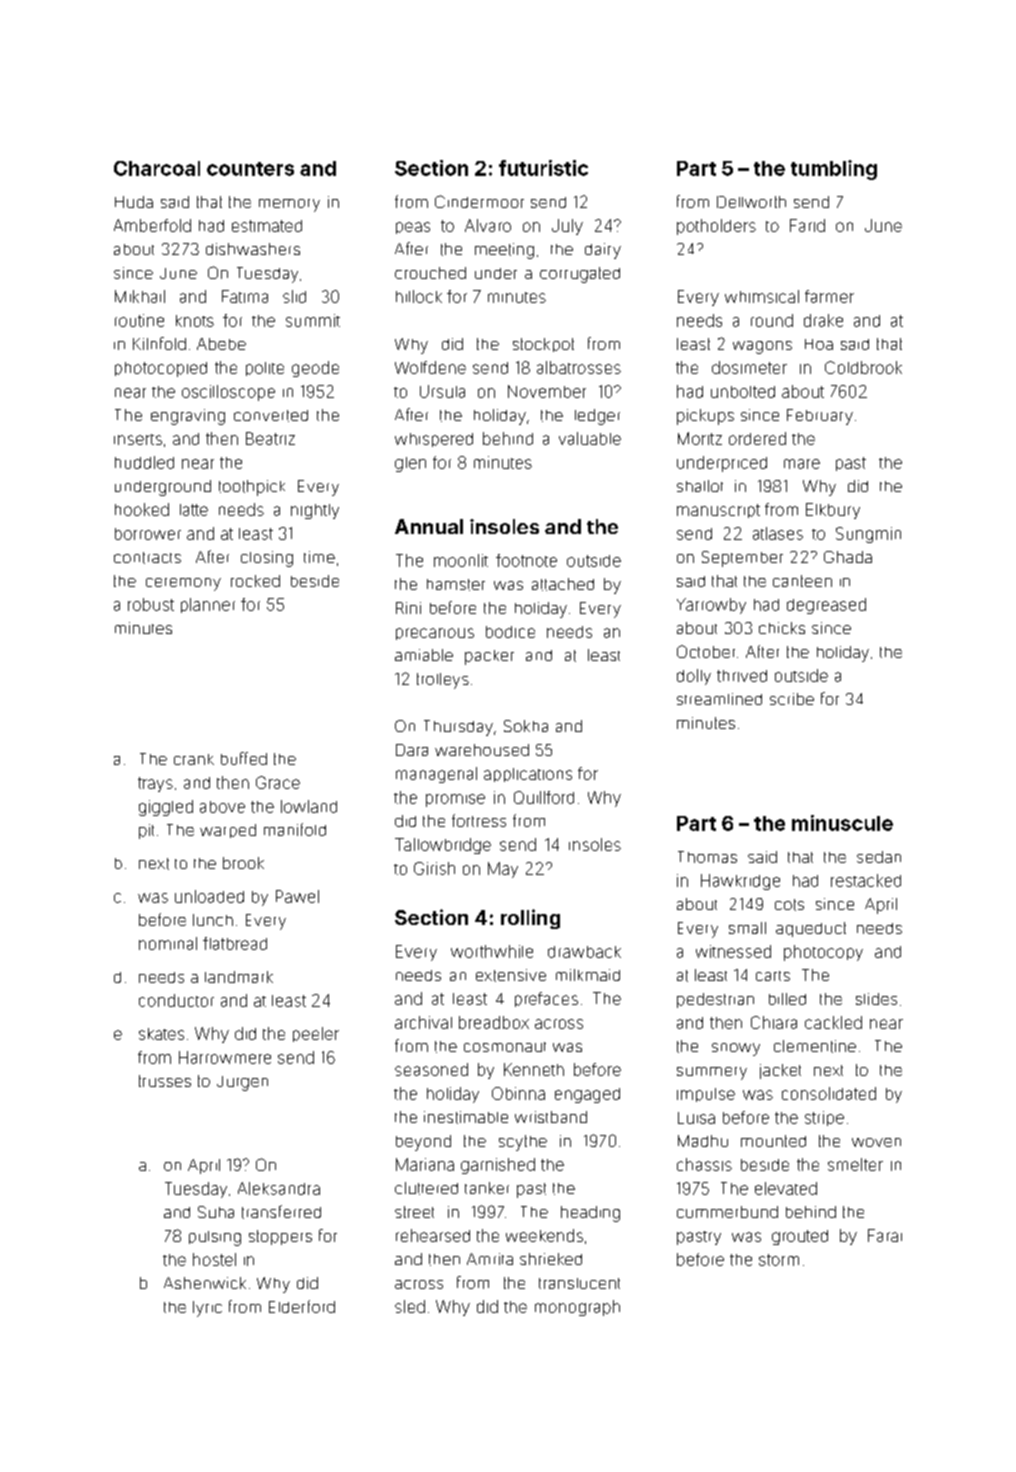 This image has height=1472, width=1016. What do you see at coordinates (544, 797) in the image?
I see `Quillford` at bounding box center [544, 797].
